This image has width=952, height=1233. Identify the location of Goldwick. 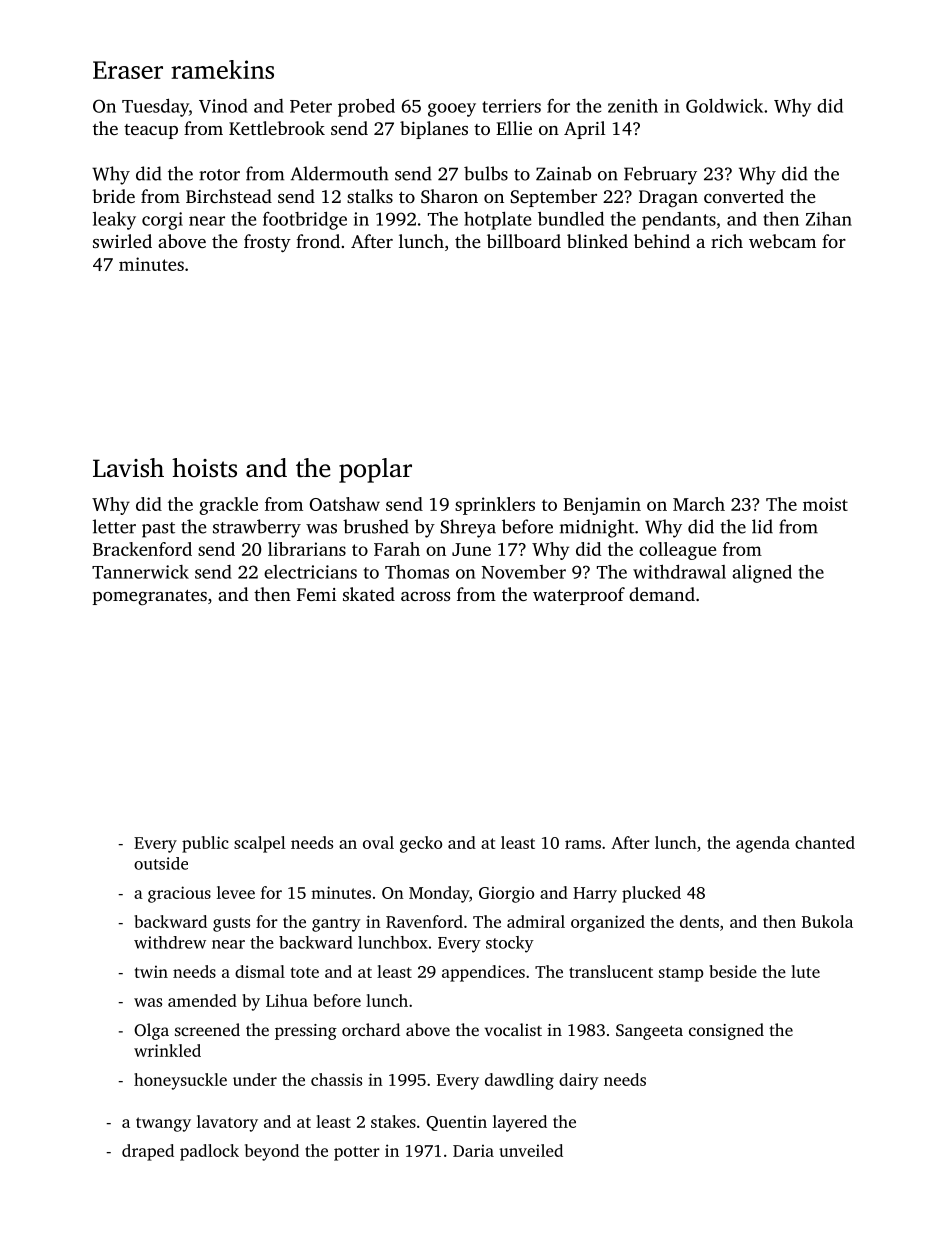
(724, 106).
